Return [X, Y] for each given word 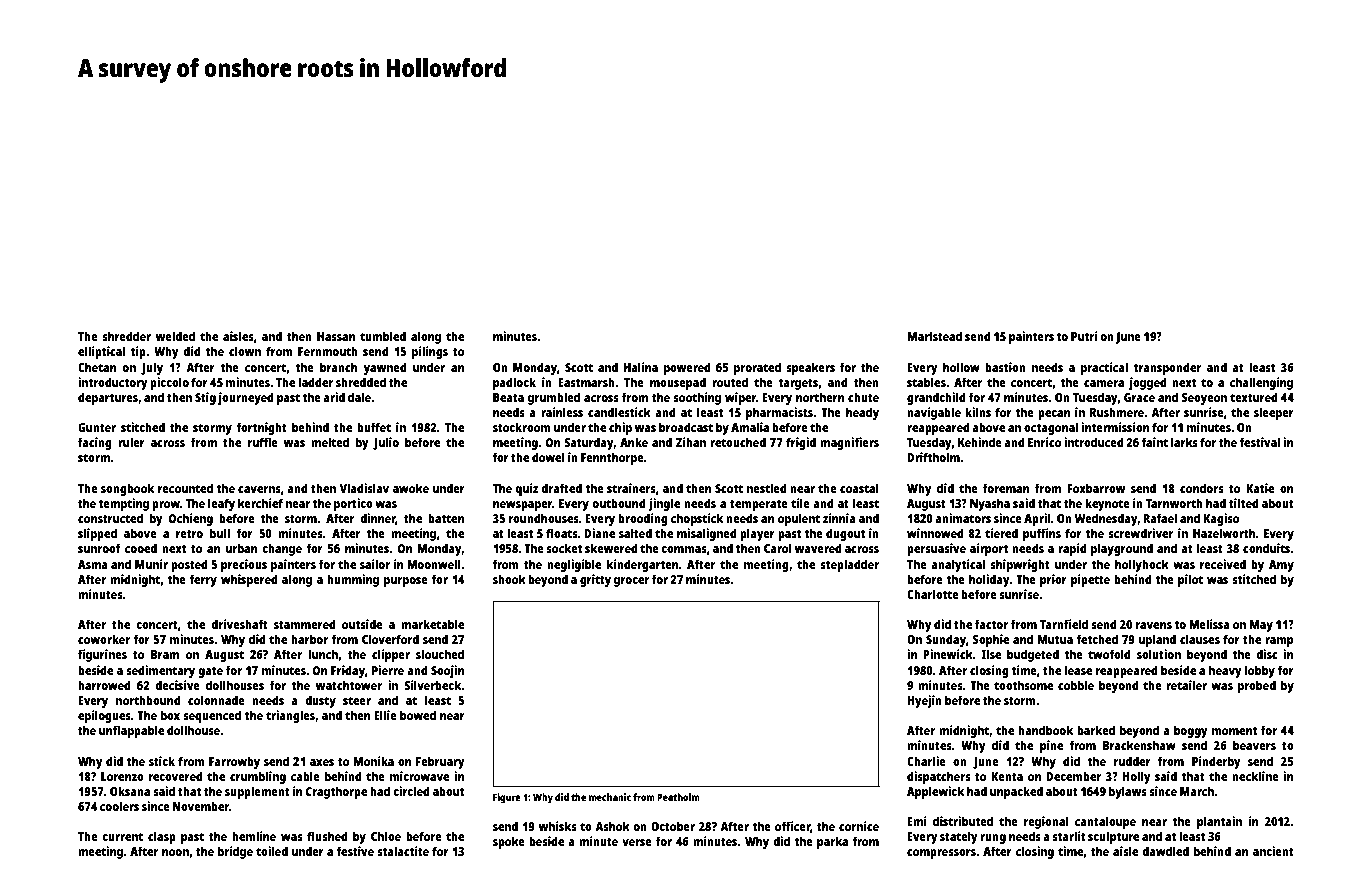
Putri [1084, 336]
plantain [1219, 822]
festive [355, 851]
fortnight [261, 428]
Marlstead [934, 336]
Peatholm [678, 797]
